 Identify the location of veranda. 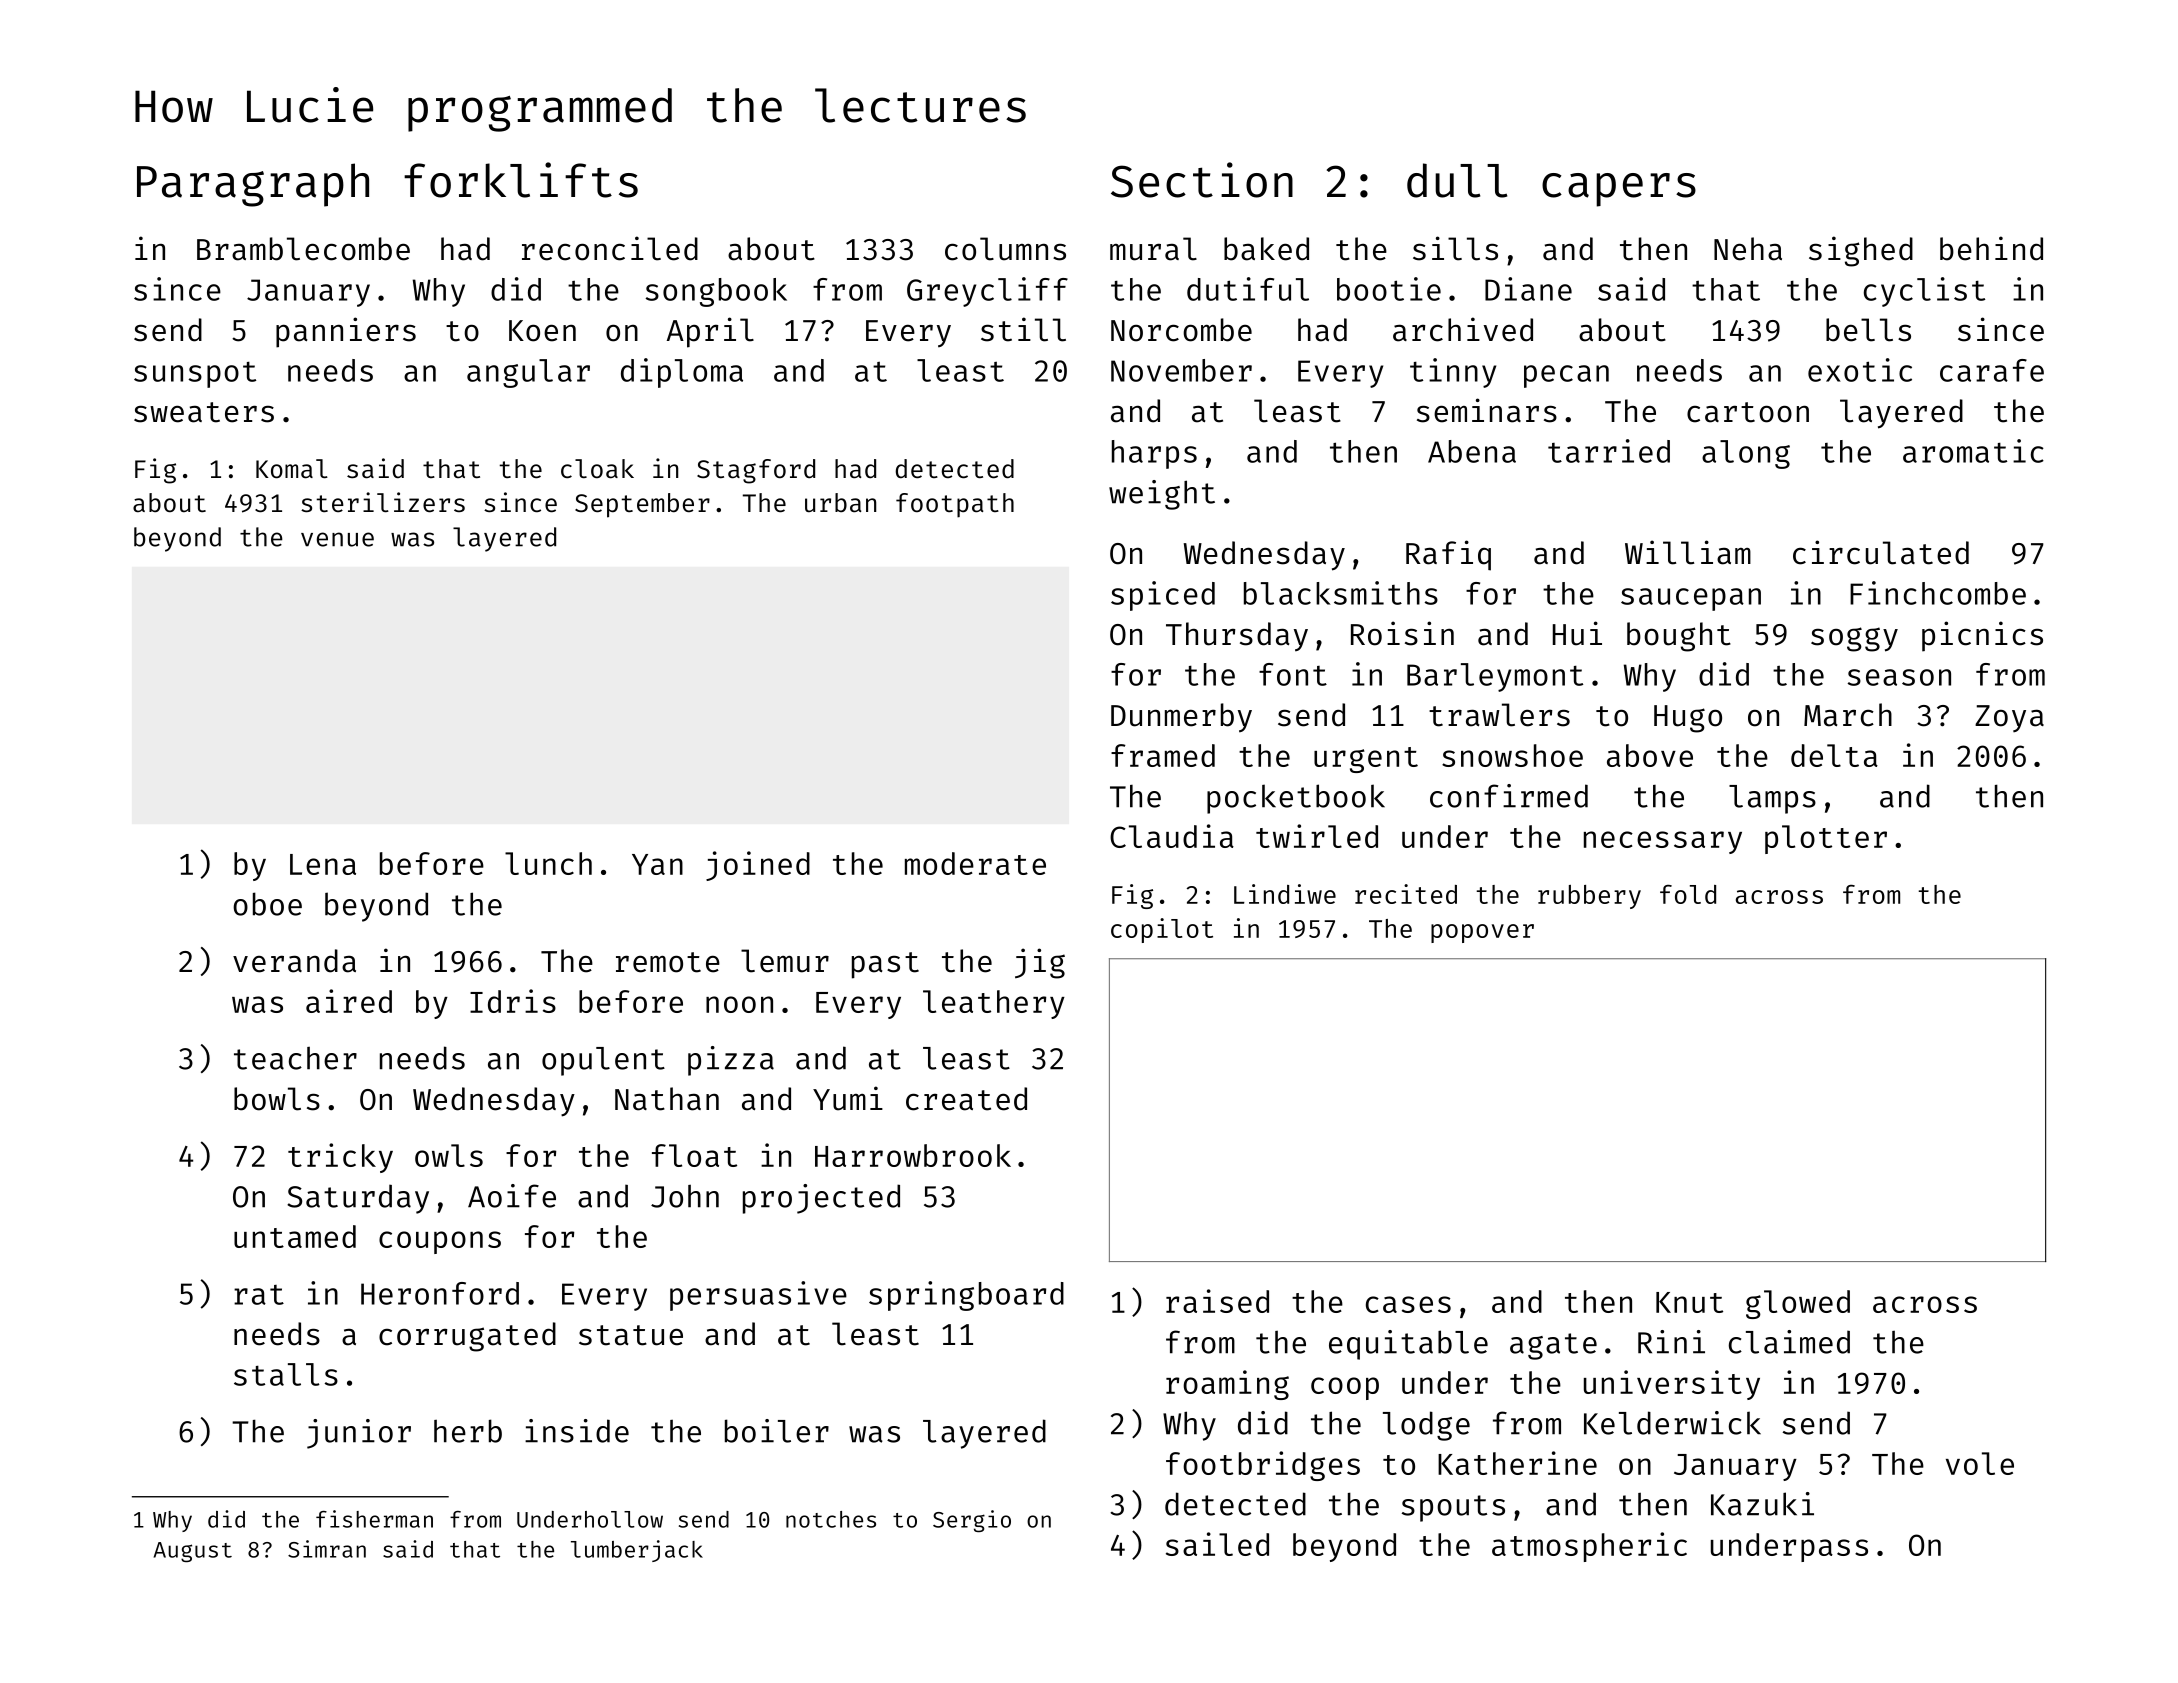
(294, 961).
